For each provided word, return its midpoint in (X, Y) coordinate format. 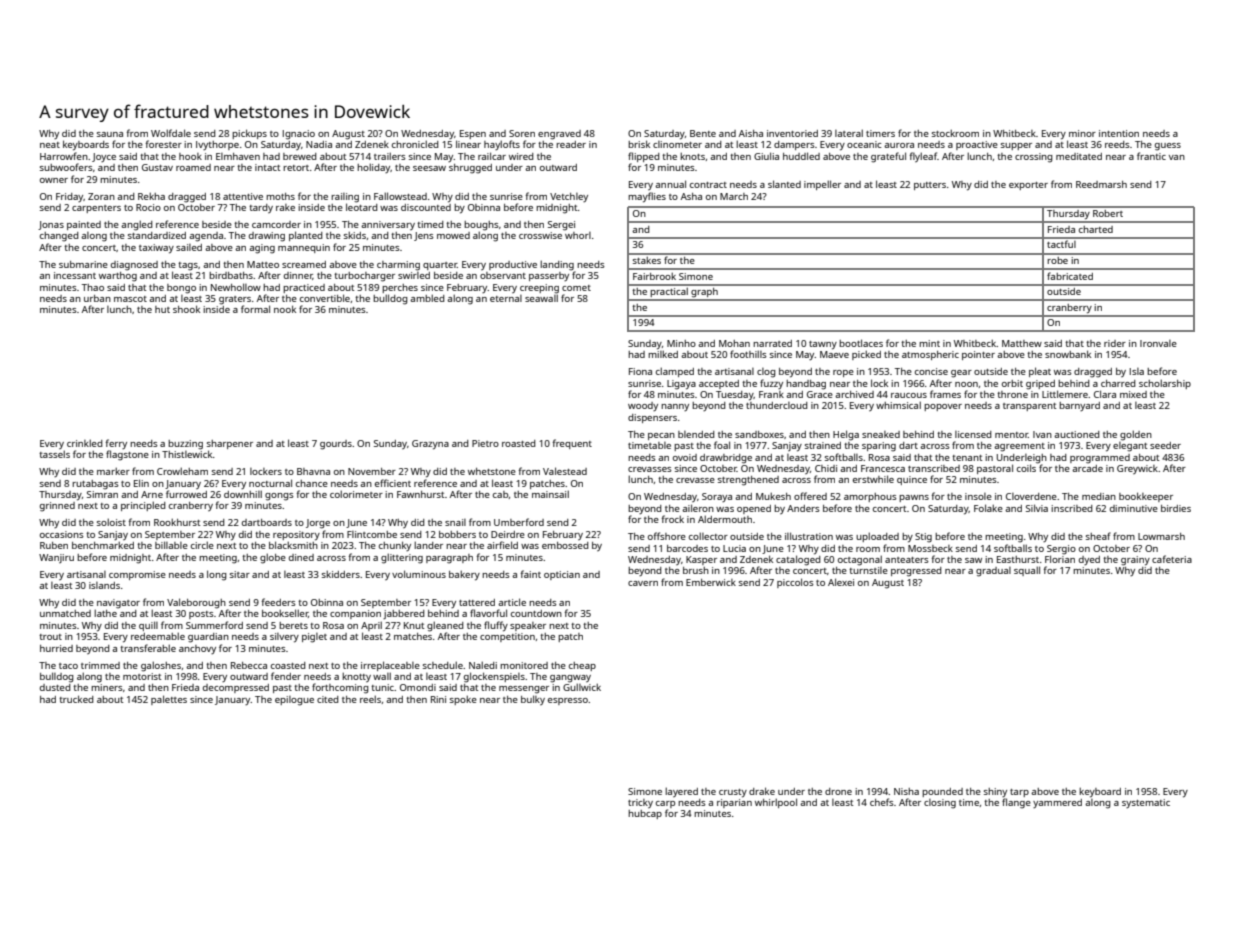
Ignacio (299, 135)
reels (370, 699)
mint (929, 343)
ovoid (685, 457)
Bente (703, 133)
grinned (57, 507)
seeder (1165, 445)
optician (562, 575)
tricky (640, 803)
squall (1027, 571)
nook (285, 309)
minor (1082, 133)
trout (50, 637)
